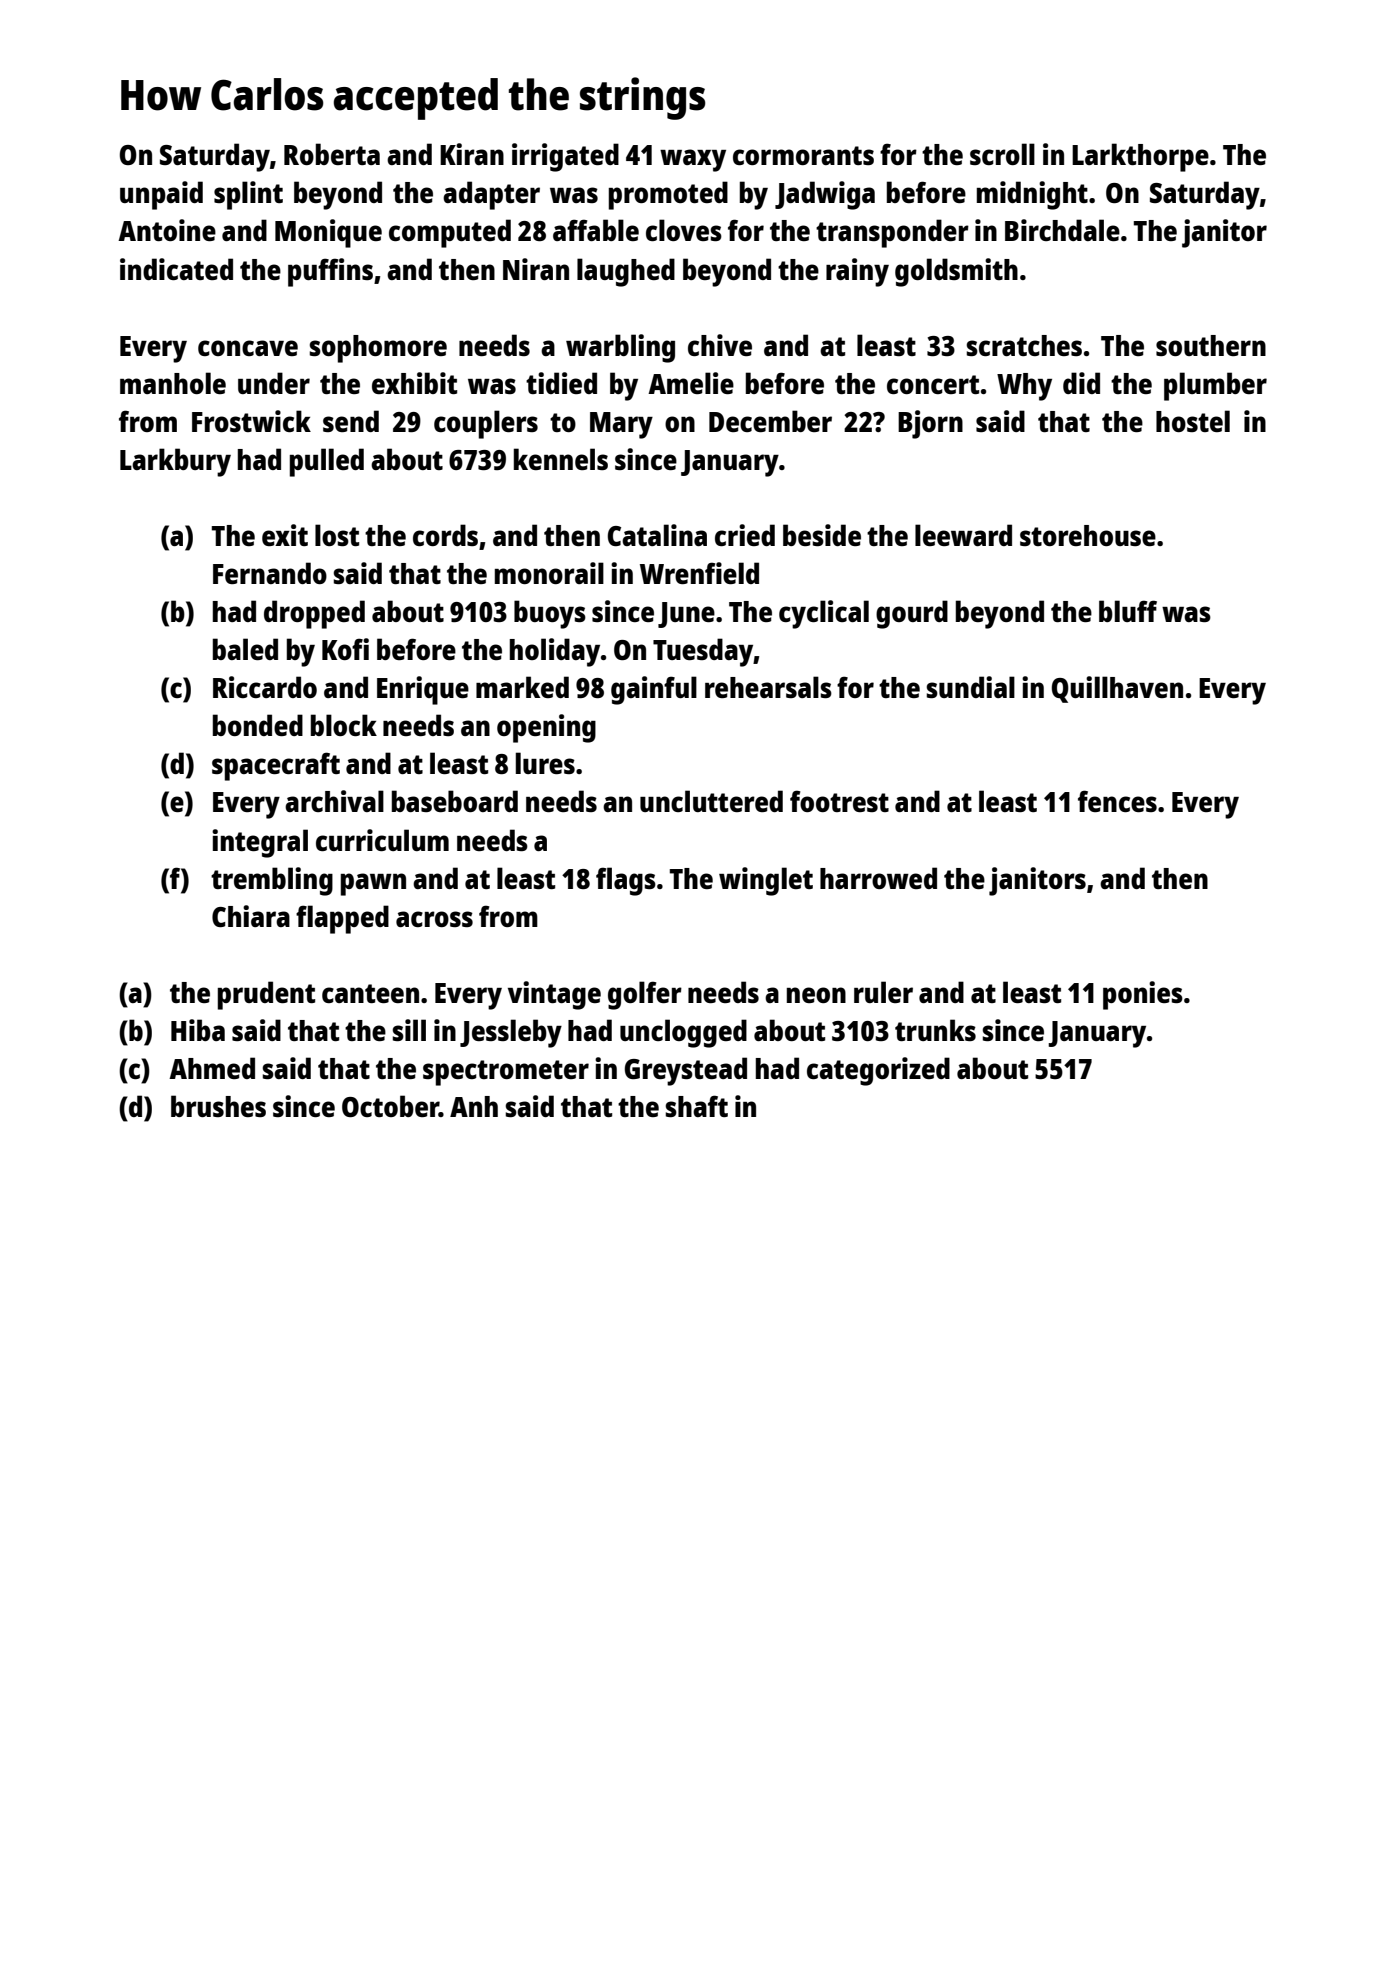 Image resolution: width=1386 pixels, height=1969 pixels. I want to click on brushes, so click(218, 1106).
